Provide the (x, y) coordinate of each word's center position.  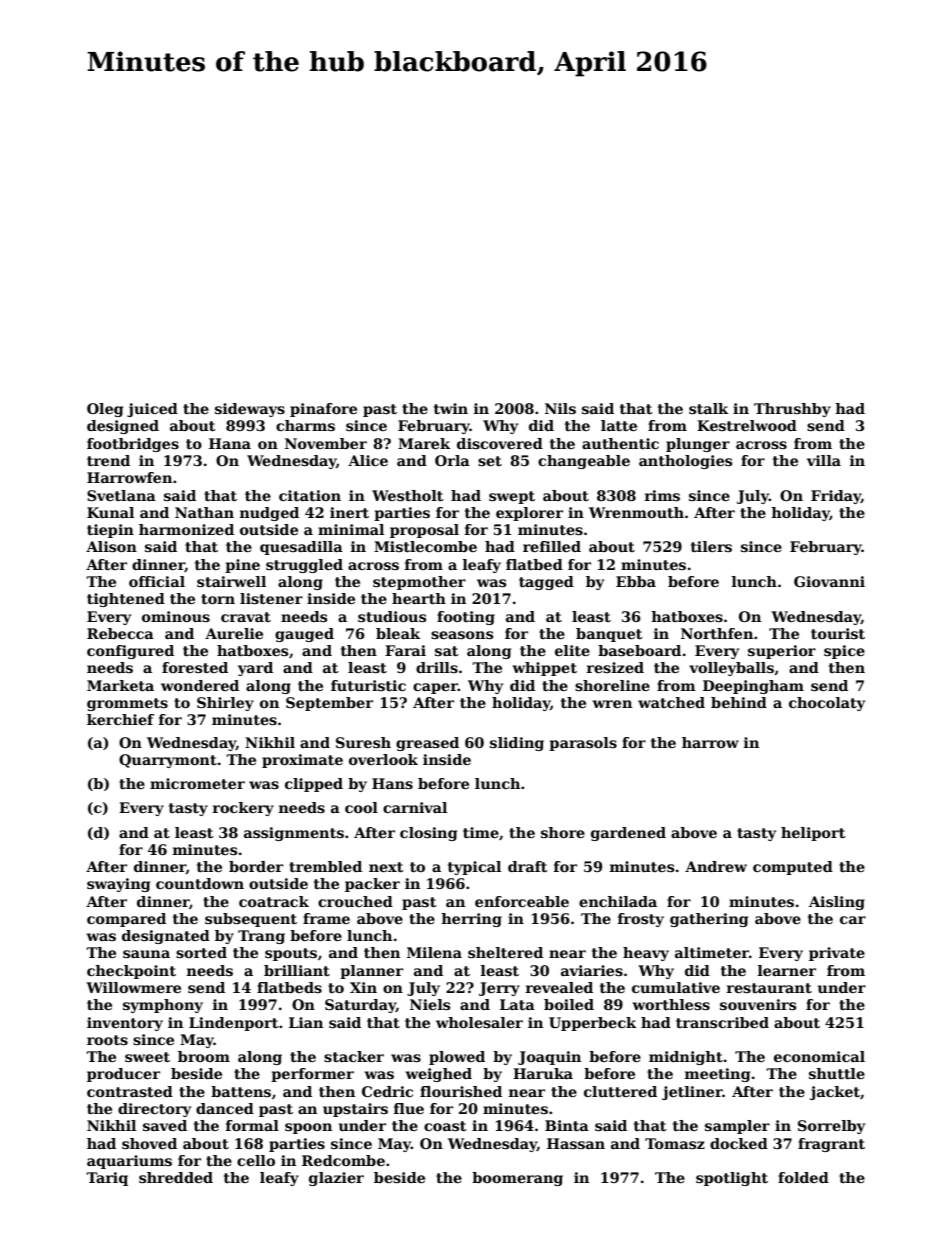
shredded (176, 1177)
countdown (200, 883)
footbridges (133, 445)
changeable (584, 462)
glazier (336, 1179)
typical (474, 868)
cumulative (676, 987)
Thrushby (792, 410)
